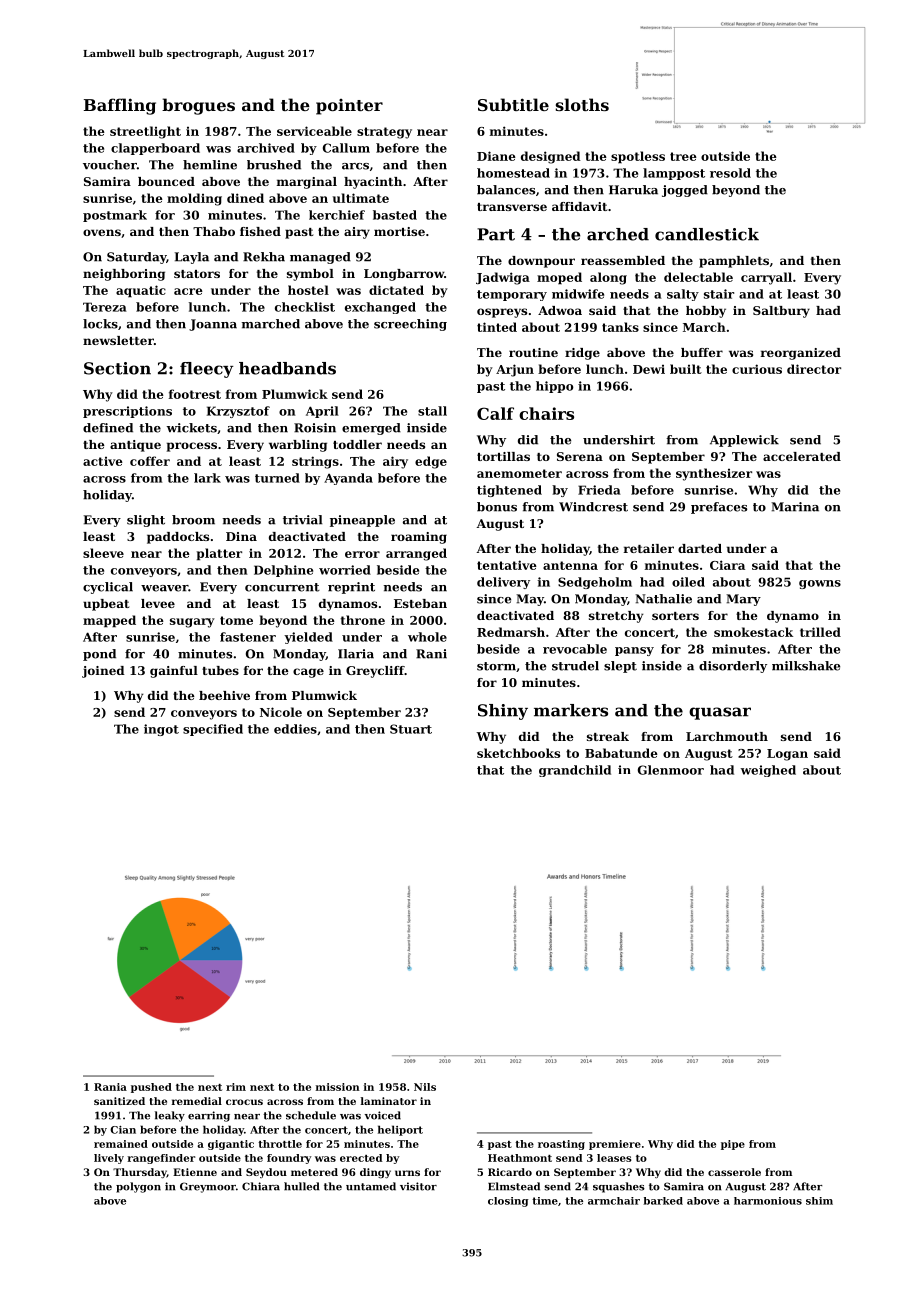 The height and width of the page is (1308, 924). I want to click on pushed, so click(151, 1088).
